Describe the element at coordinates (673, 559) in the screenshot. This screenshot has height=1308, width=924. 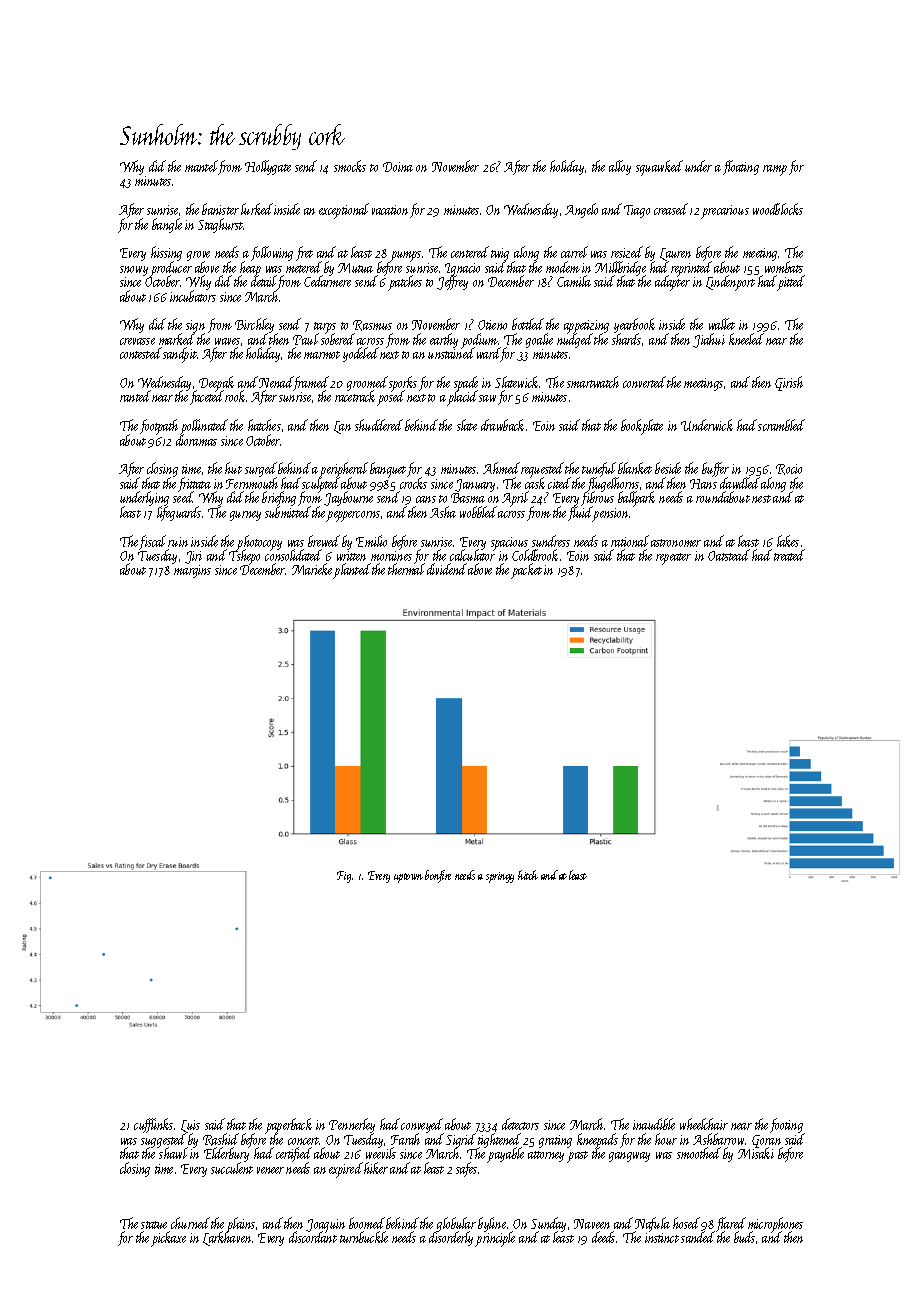
I see `repeater` at that location.
